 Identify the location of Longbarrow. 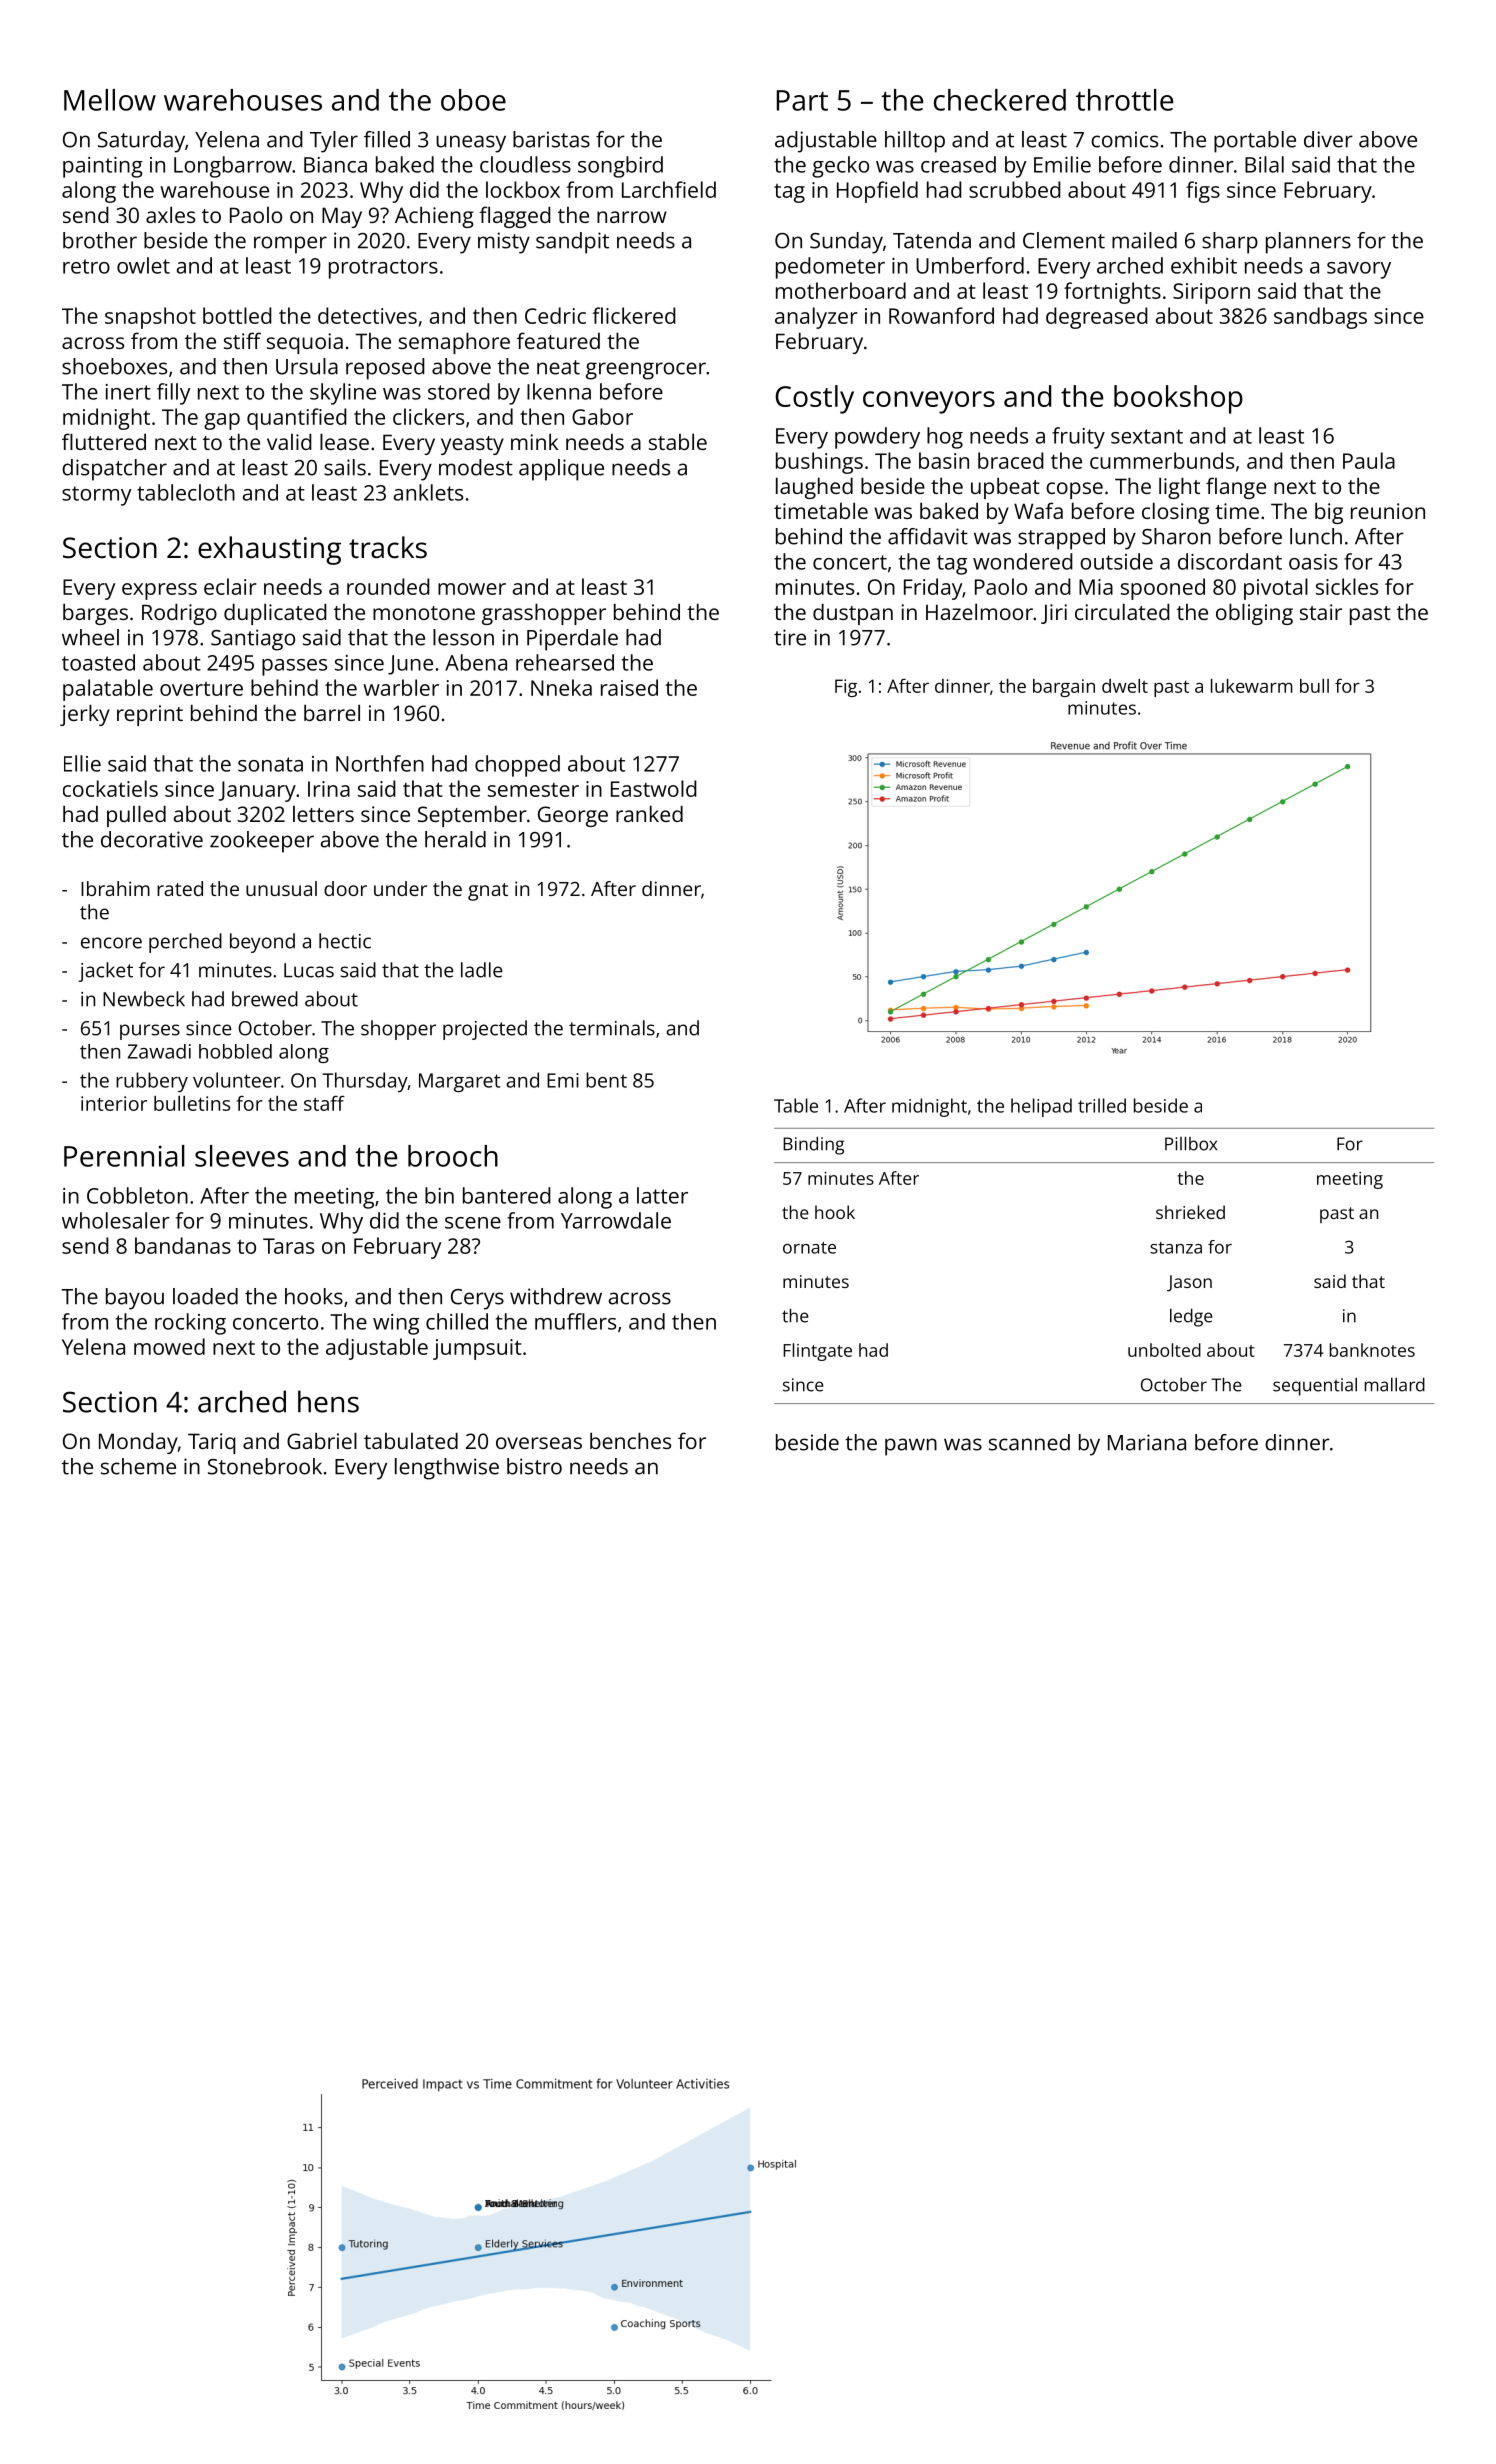
(233, 167).
